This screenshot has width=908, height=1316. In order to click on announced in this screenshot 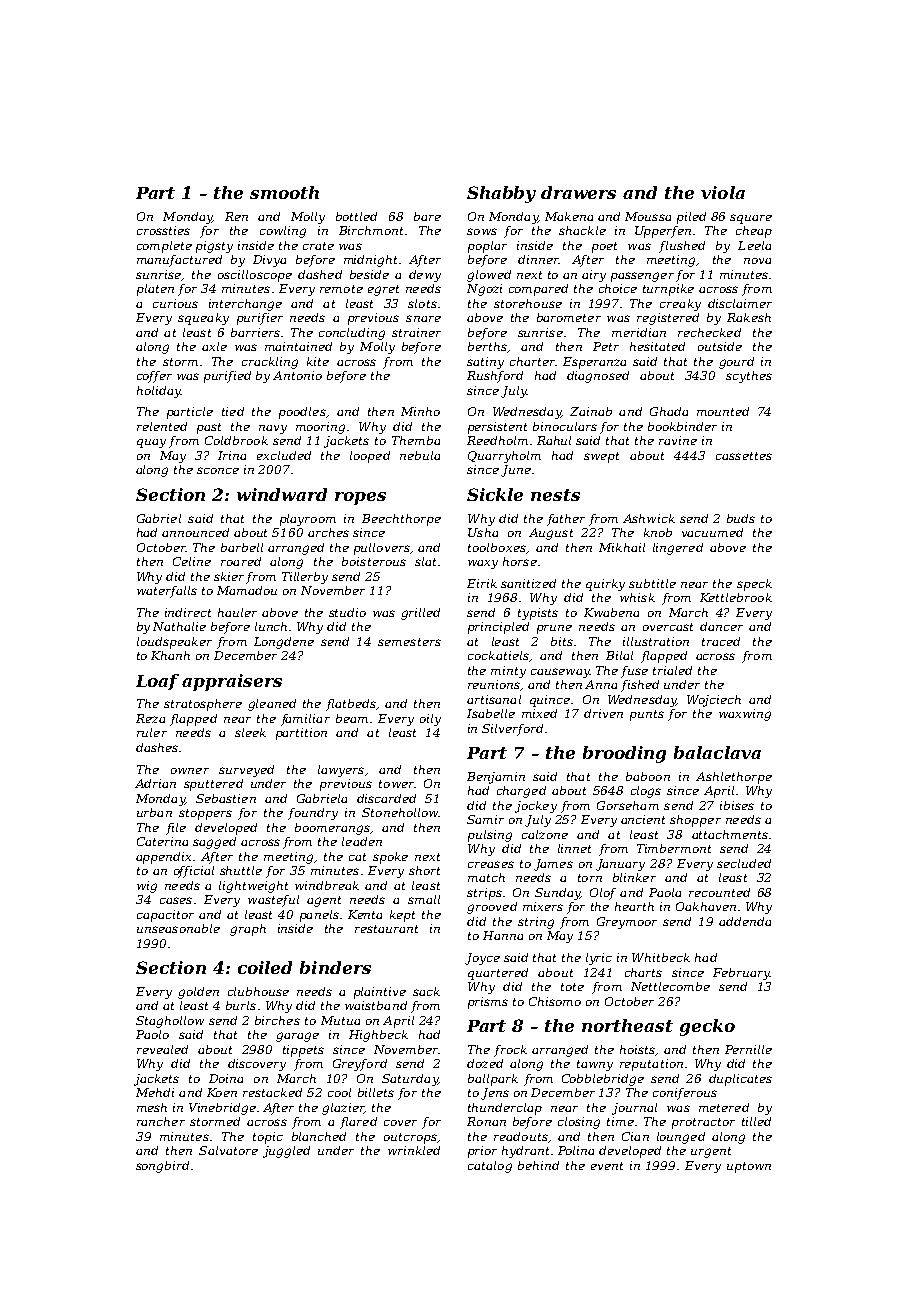, I will do `click(195, 532)`.
